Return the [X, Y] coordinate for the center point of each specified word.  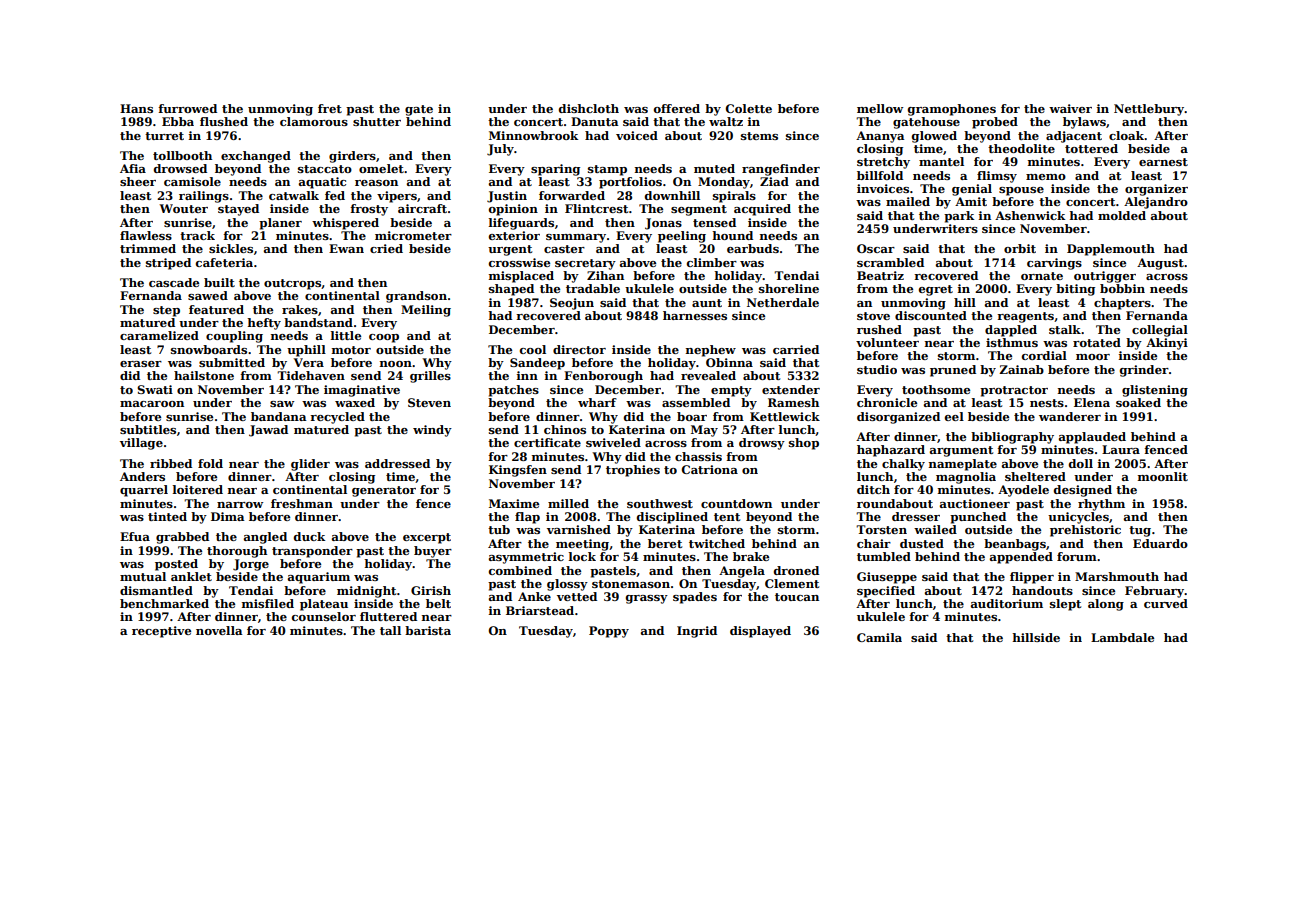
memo [1046, 177]
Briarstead [540, 610]
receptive [161, 632]
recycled [337, 418]
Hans [136, 108]
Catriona [710, 469]
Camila [879, 637]
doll [1081, 463]
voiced [637, 135]
